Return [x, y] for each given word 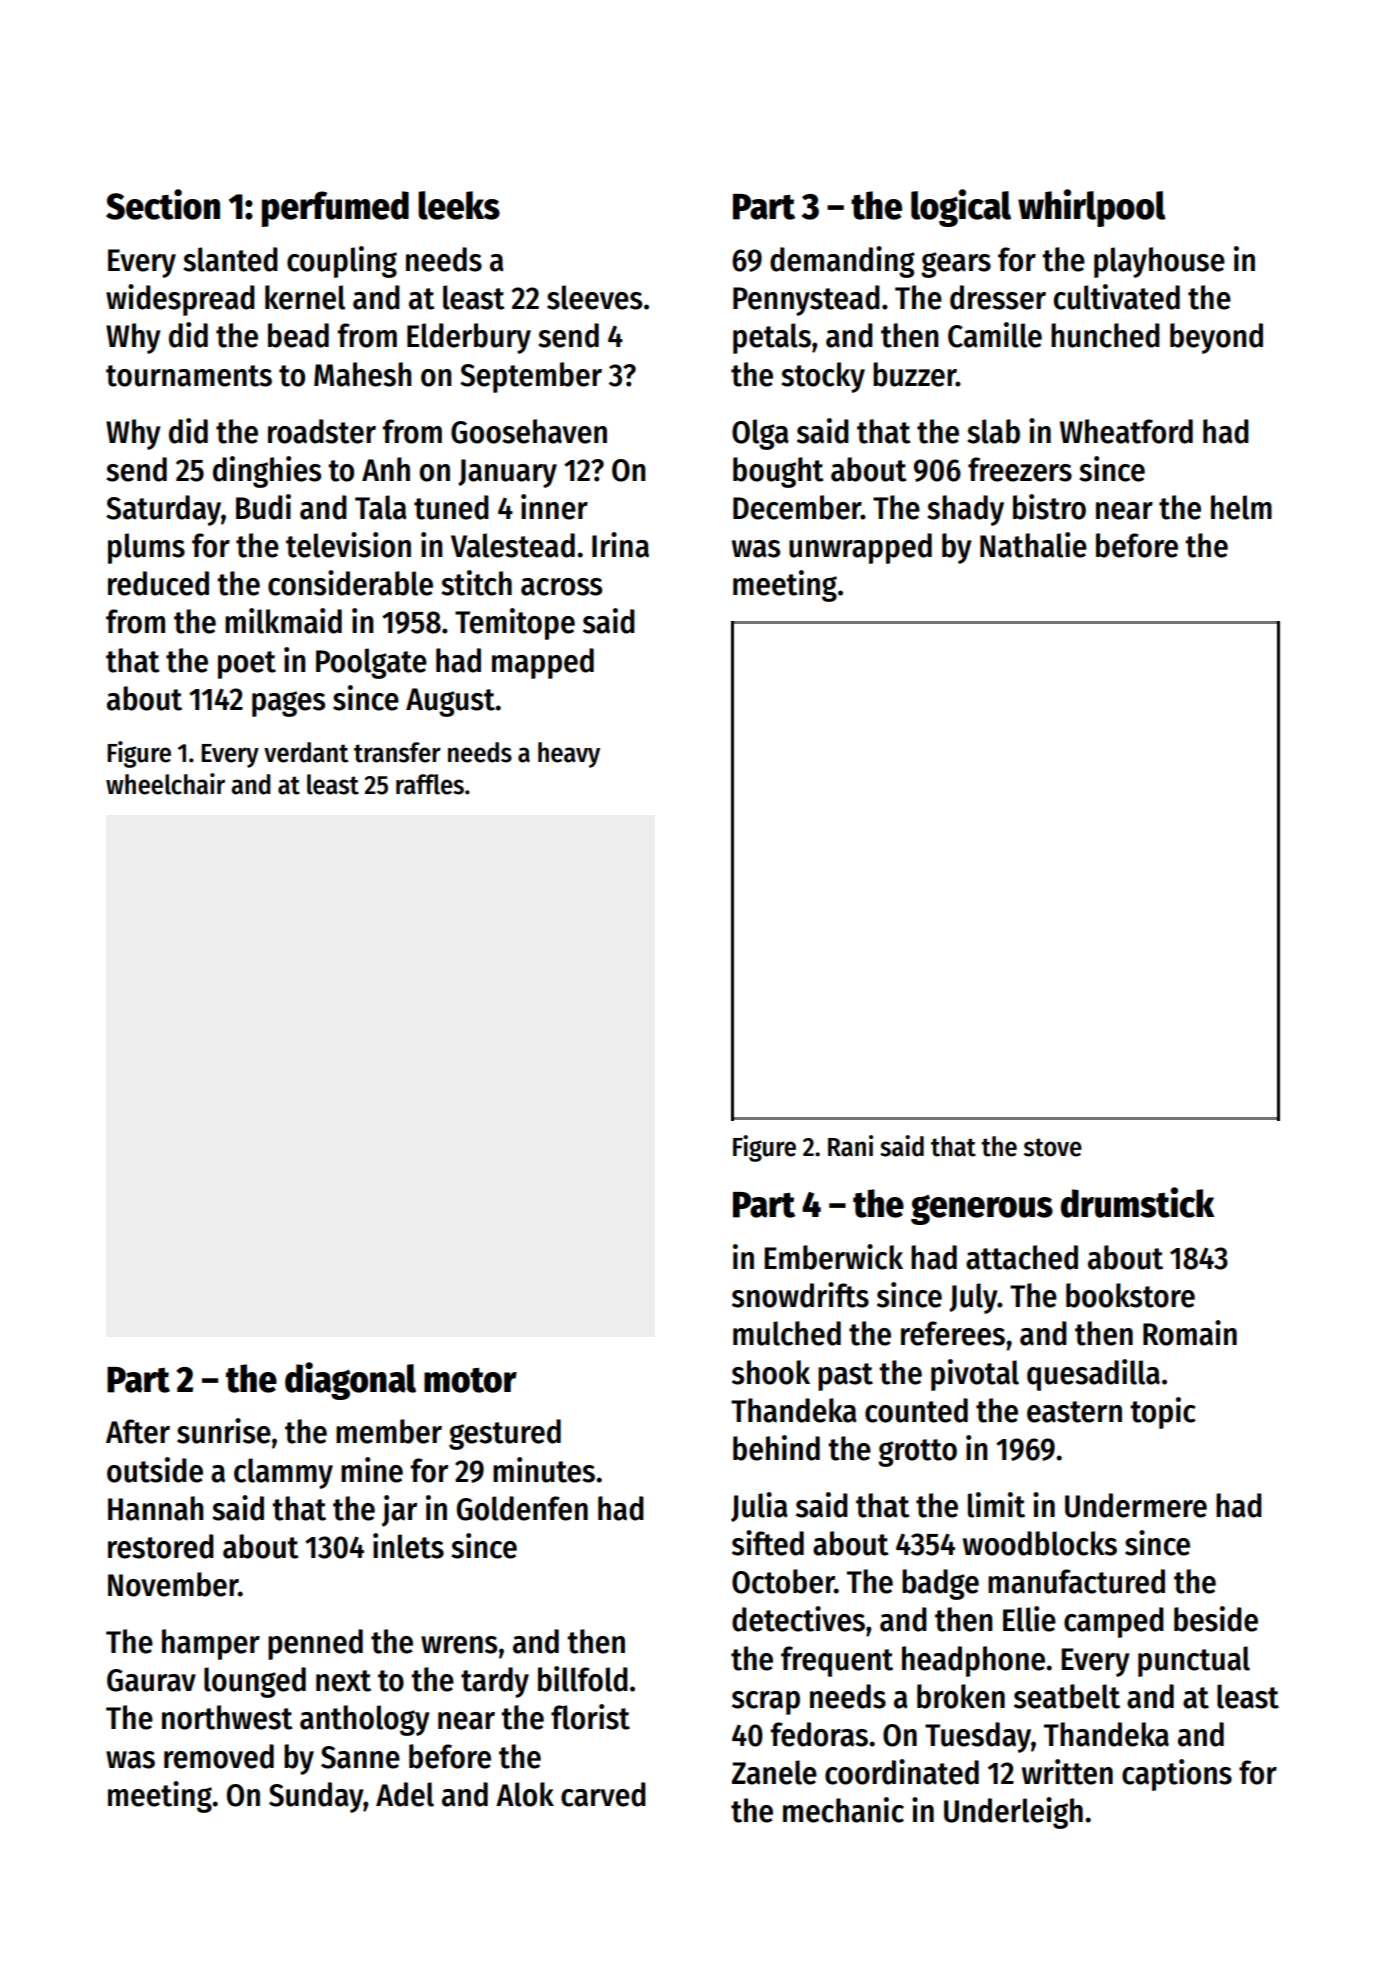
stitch [476, 583]
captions [1177, 1775]
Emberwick [833, 1257]
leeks [459, 205]
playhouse [1159, 262]
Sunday [316, 1797]
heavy [569, 755]
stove [1053, 1147]
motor [470, 1380]
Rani [850, 1146]
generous [982, 1209]
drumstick [1138, 1202]
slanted [230, 259]
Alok [525, 1794]
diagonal [350, 1381]
